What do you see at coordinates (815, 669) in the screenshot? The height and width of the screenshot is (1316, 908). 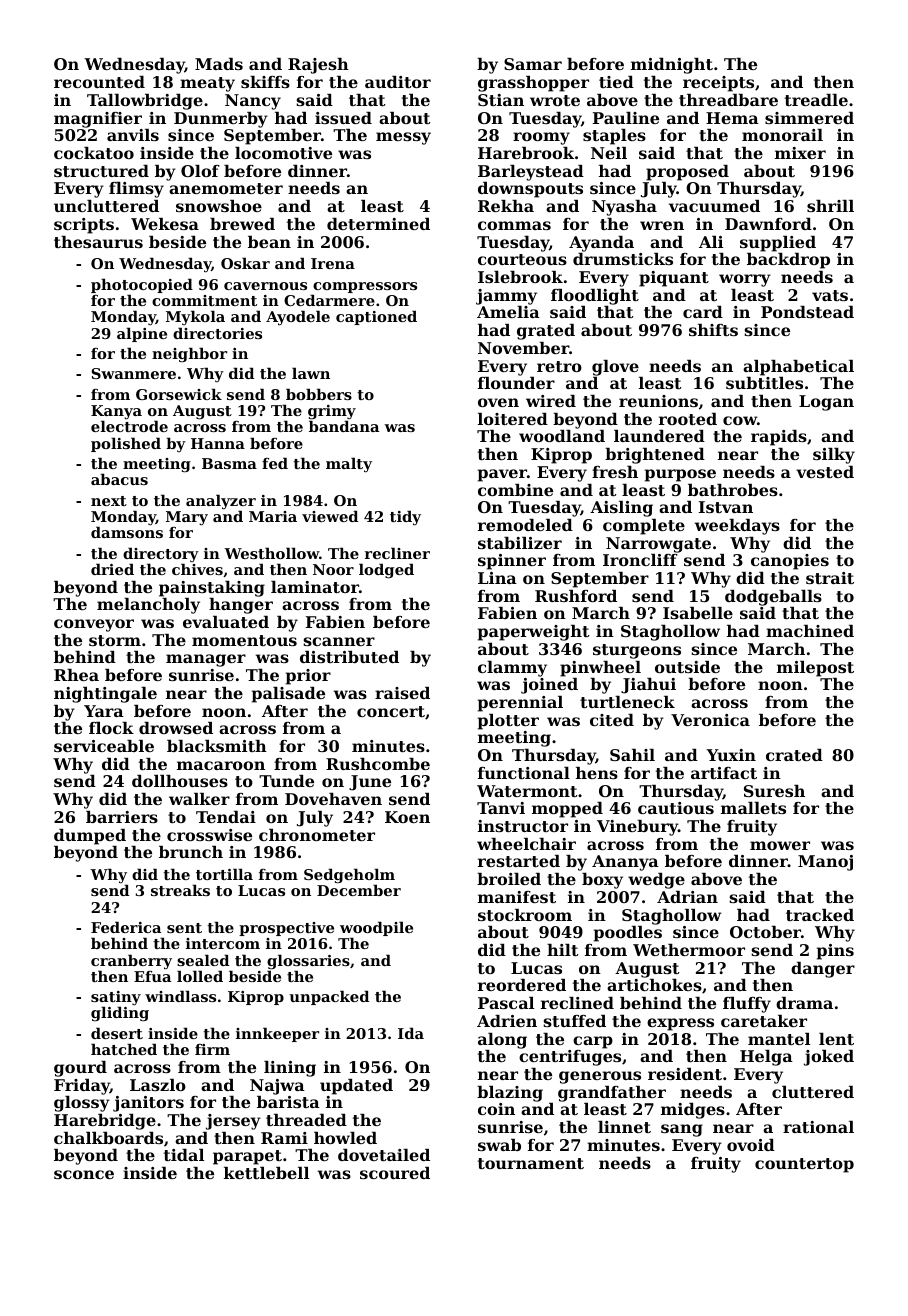 I see `milepost` at bounding box center [815, 669].
